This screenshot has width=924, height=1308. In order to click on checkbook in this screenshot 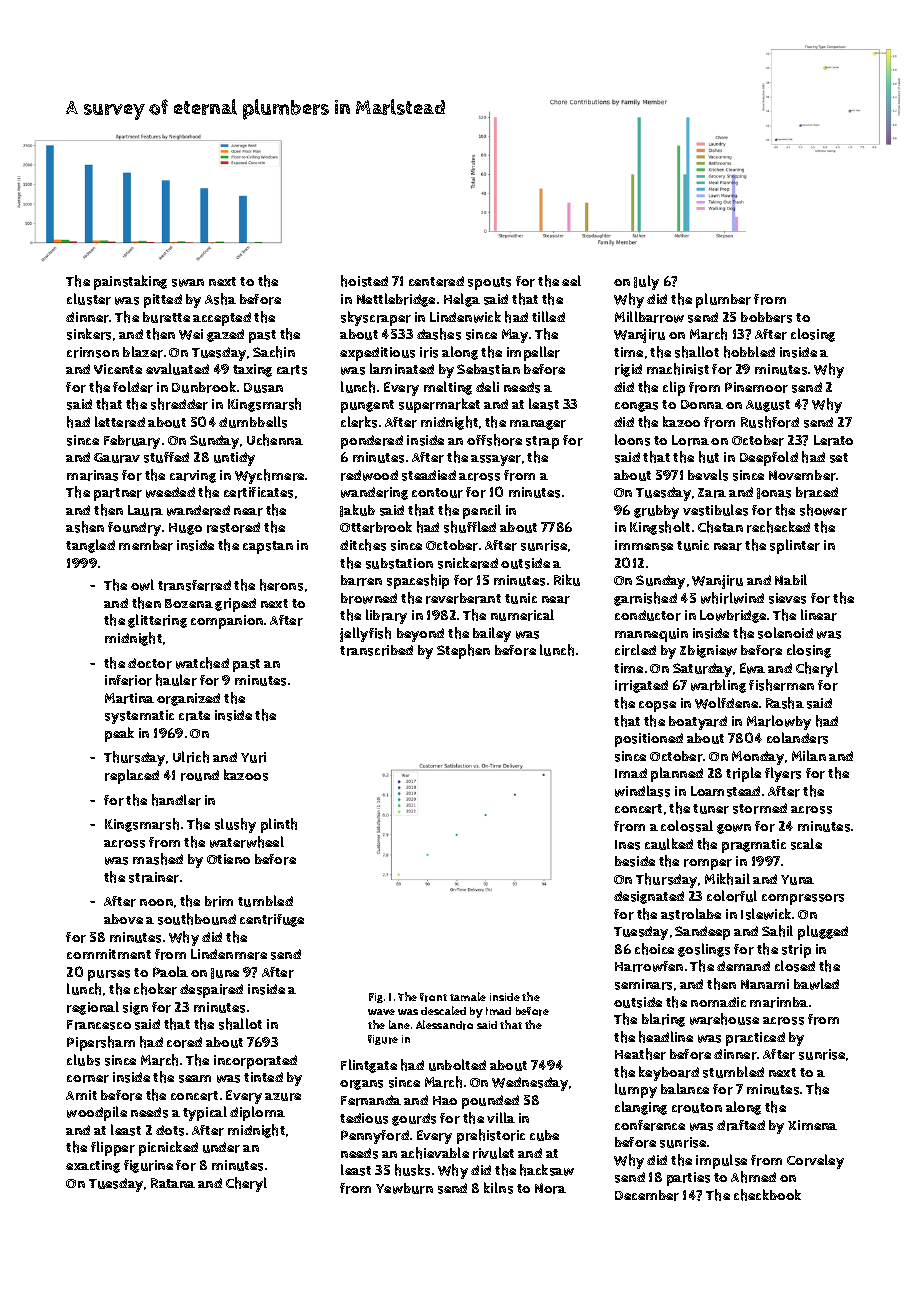, I will do `click(767, 1195)`.
